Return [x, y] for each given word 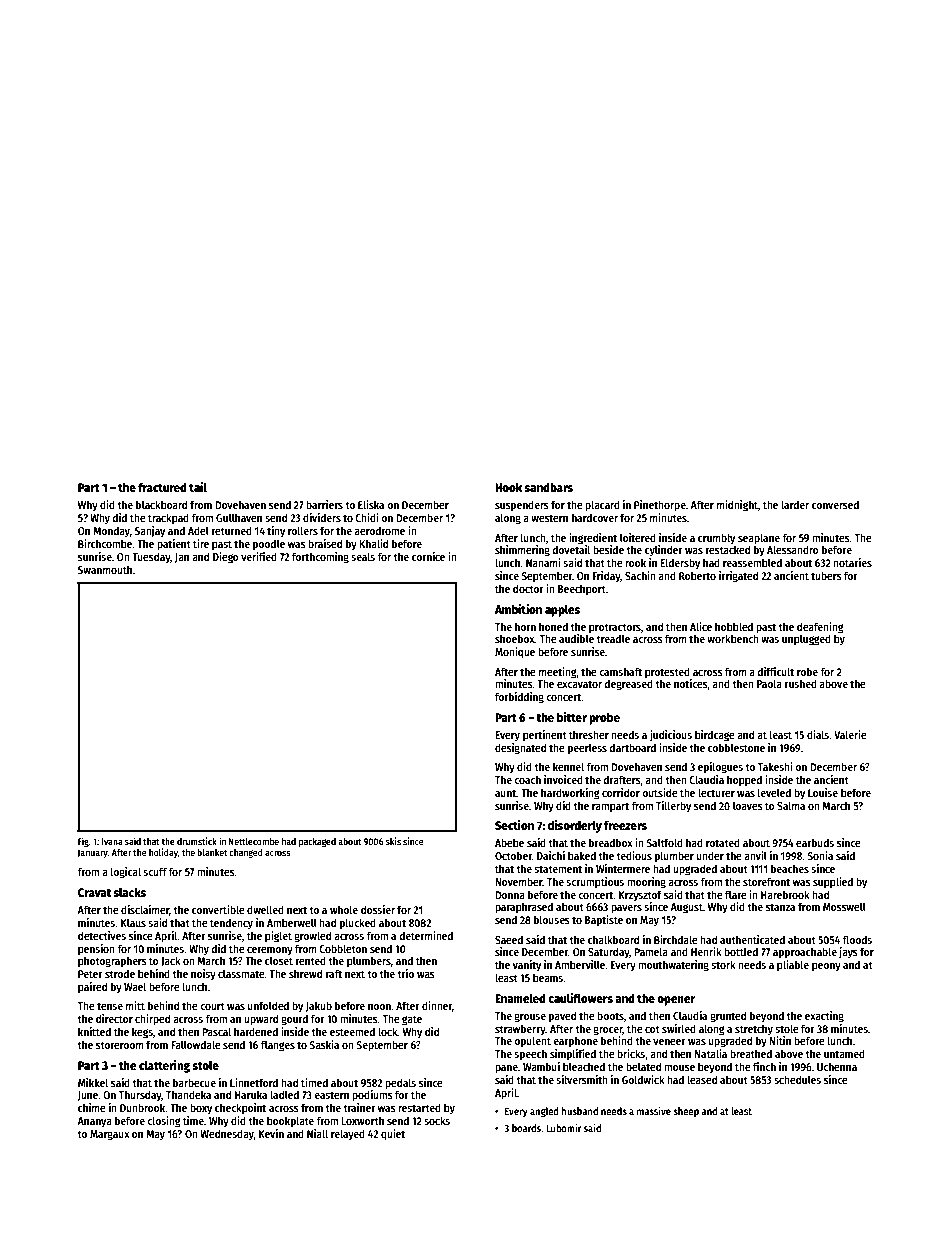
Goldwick [643, 1079]
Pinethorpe [660, 506]
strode [120, 973]
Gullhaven [239, 517]
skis [393, 841]
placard [602, 506]
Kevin [271, 1133]
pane [506, 1069]
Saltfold [664, 842]
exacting [824, 1017]
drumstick [197, 841]
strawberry [520, 1030]
